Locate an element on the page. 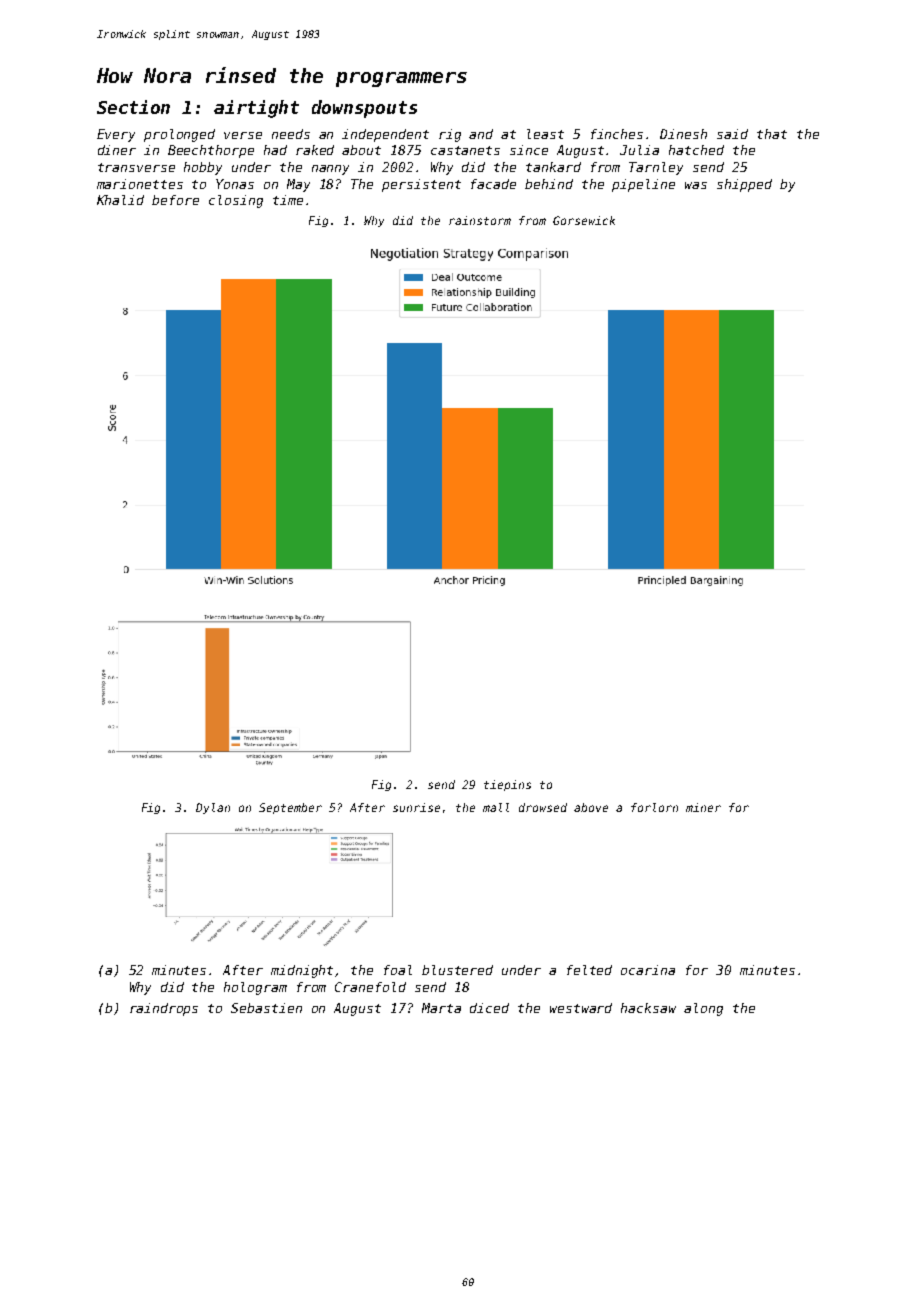 This image has width=924, height=1308. Khalid is located at coordinates (120, 200).
